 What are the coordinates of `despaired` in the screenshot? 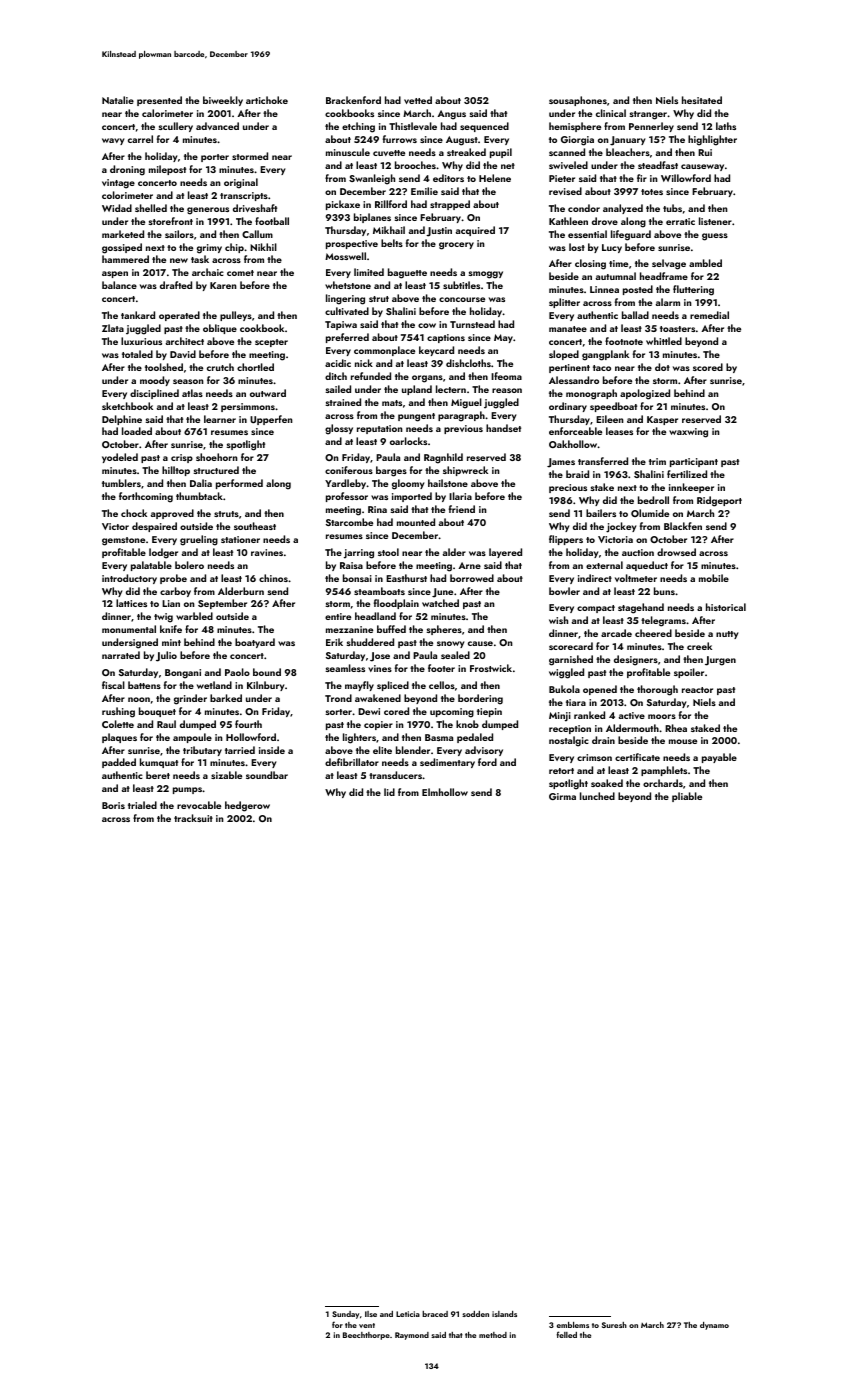 It's located at (154, 527).
